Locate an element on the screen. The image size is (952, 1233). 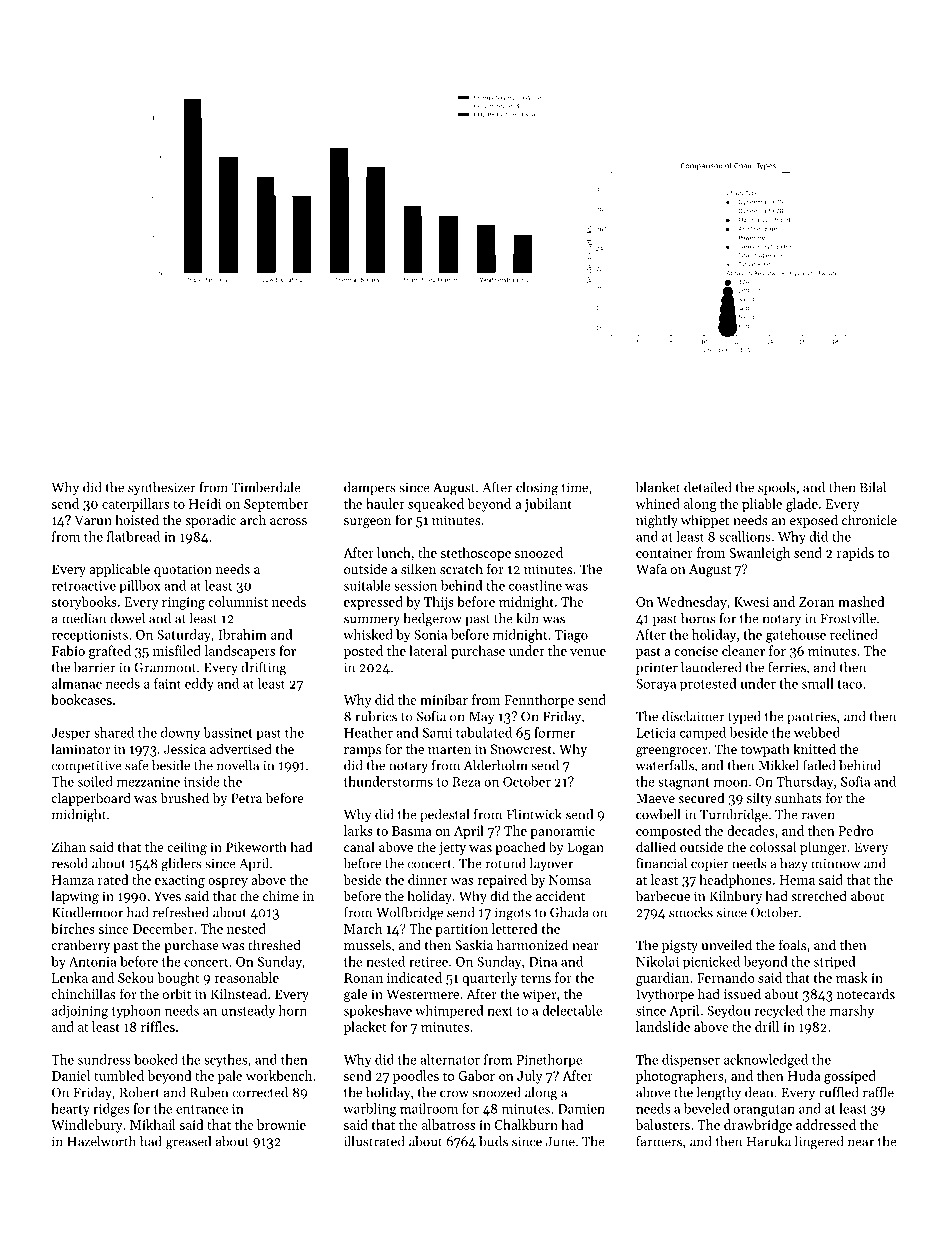
time is located at coordinates (575, 487).
